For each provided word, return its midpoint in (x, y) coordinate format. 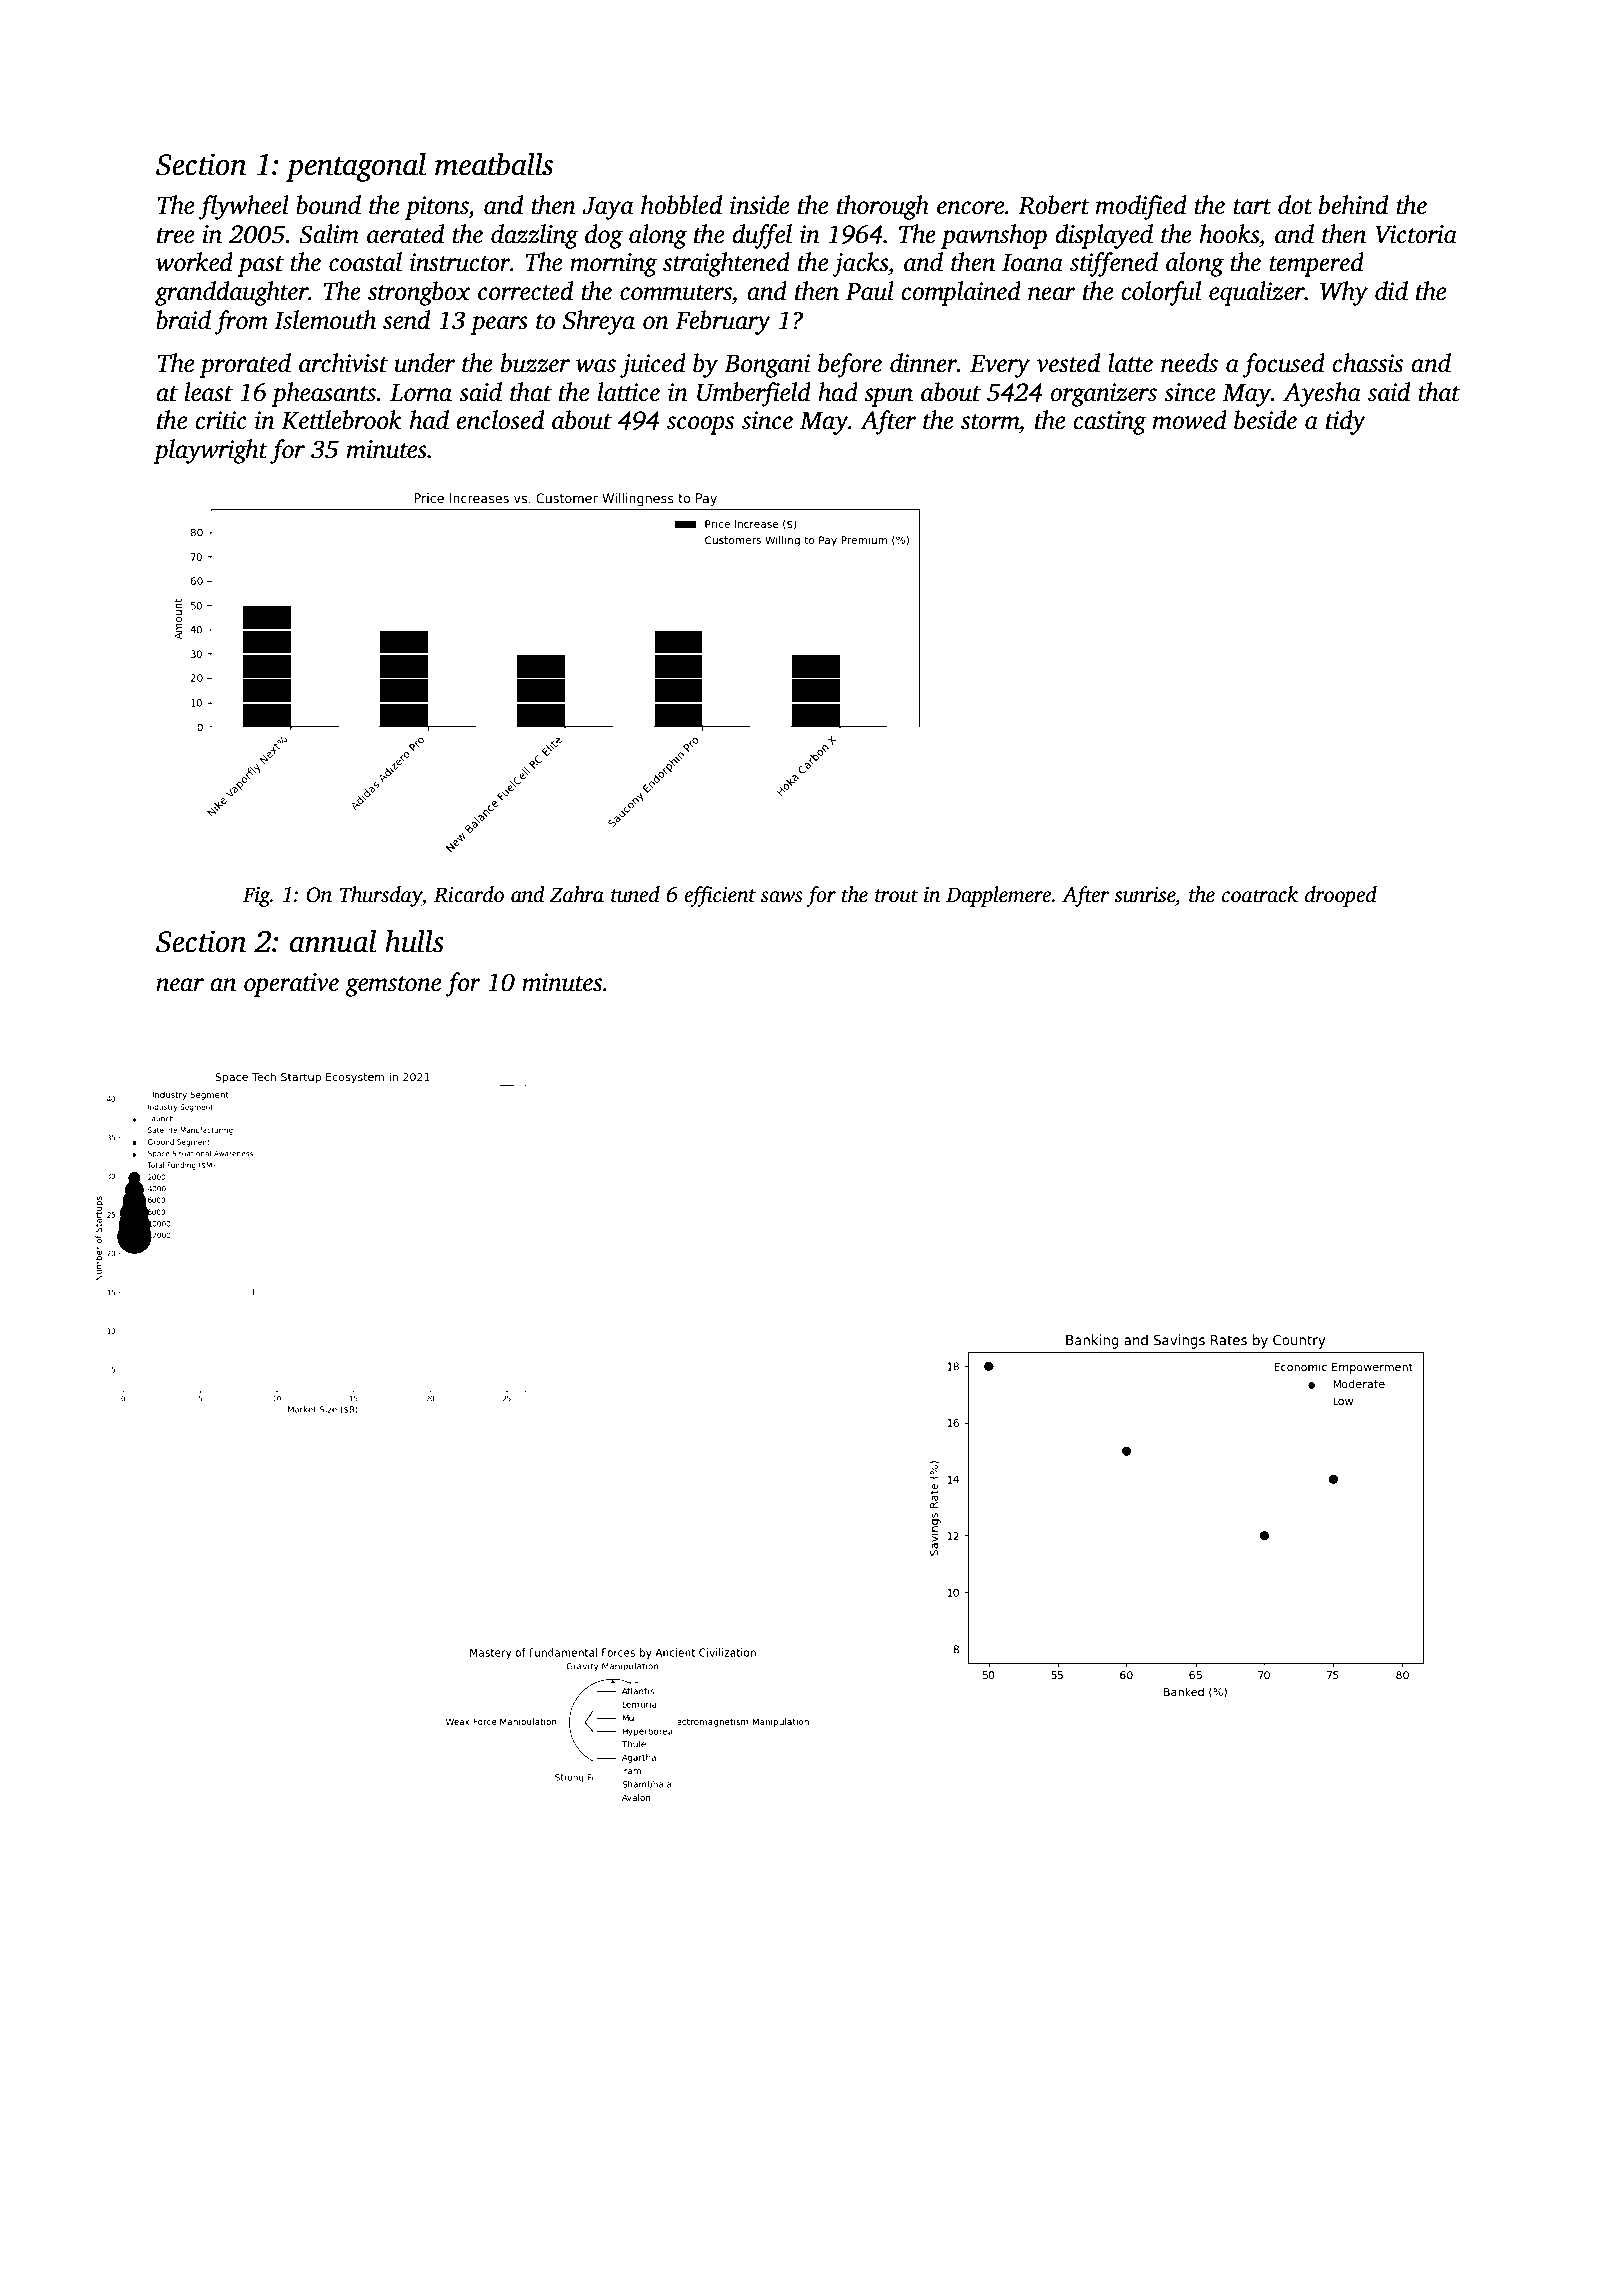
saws (782, 897)
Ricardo (469, 894)
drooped (1341, 896)
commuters (676, 293)
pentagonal (356, 167)
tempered (1316, 264)
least (209, 392)
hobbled (681, 205)
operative (291, 985)
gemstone (393, 986)
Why (1344, 293)
